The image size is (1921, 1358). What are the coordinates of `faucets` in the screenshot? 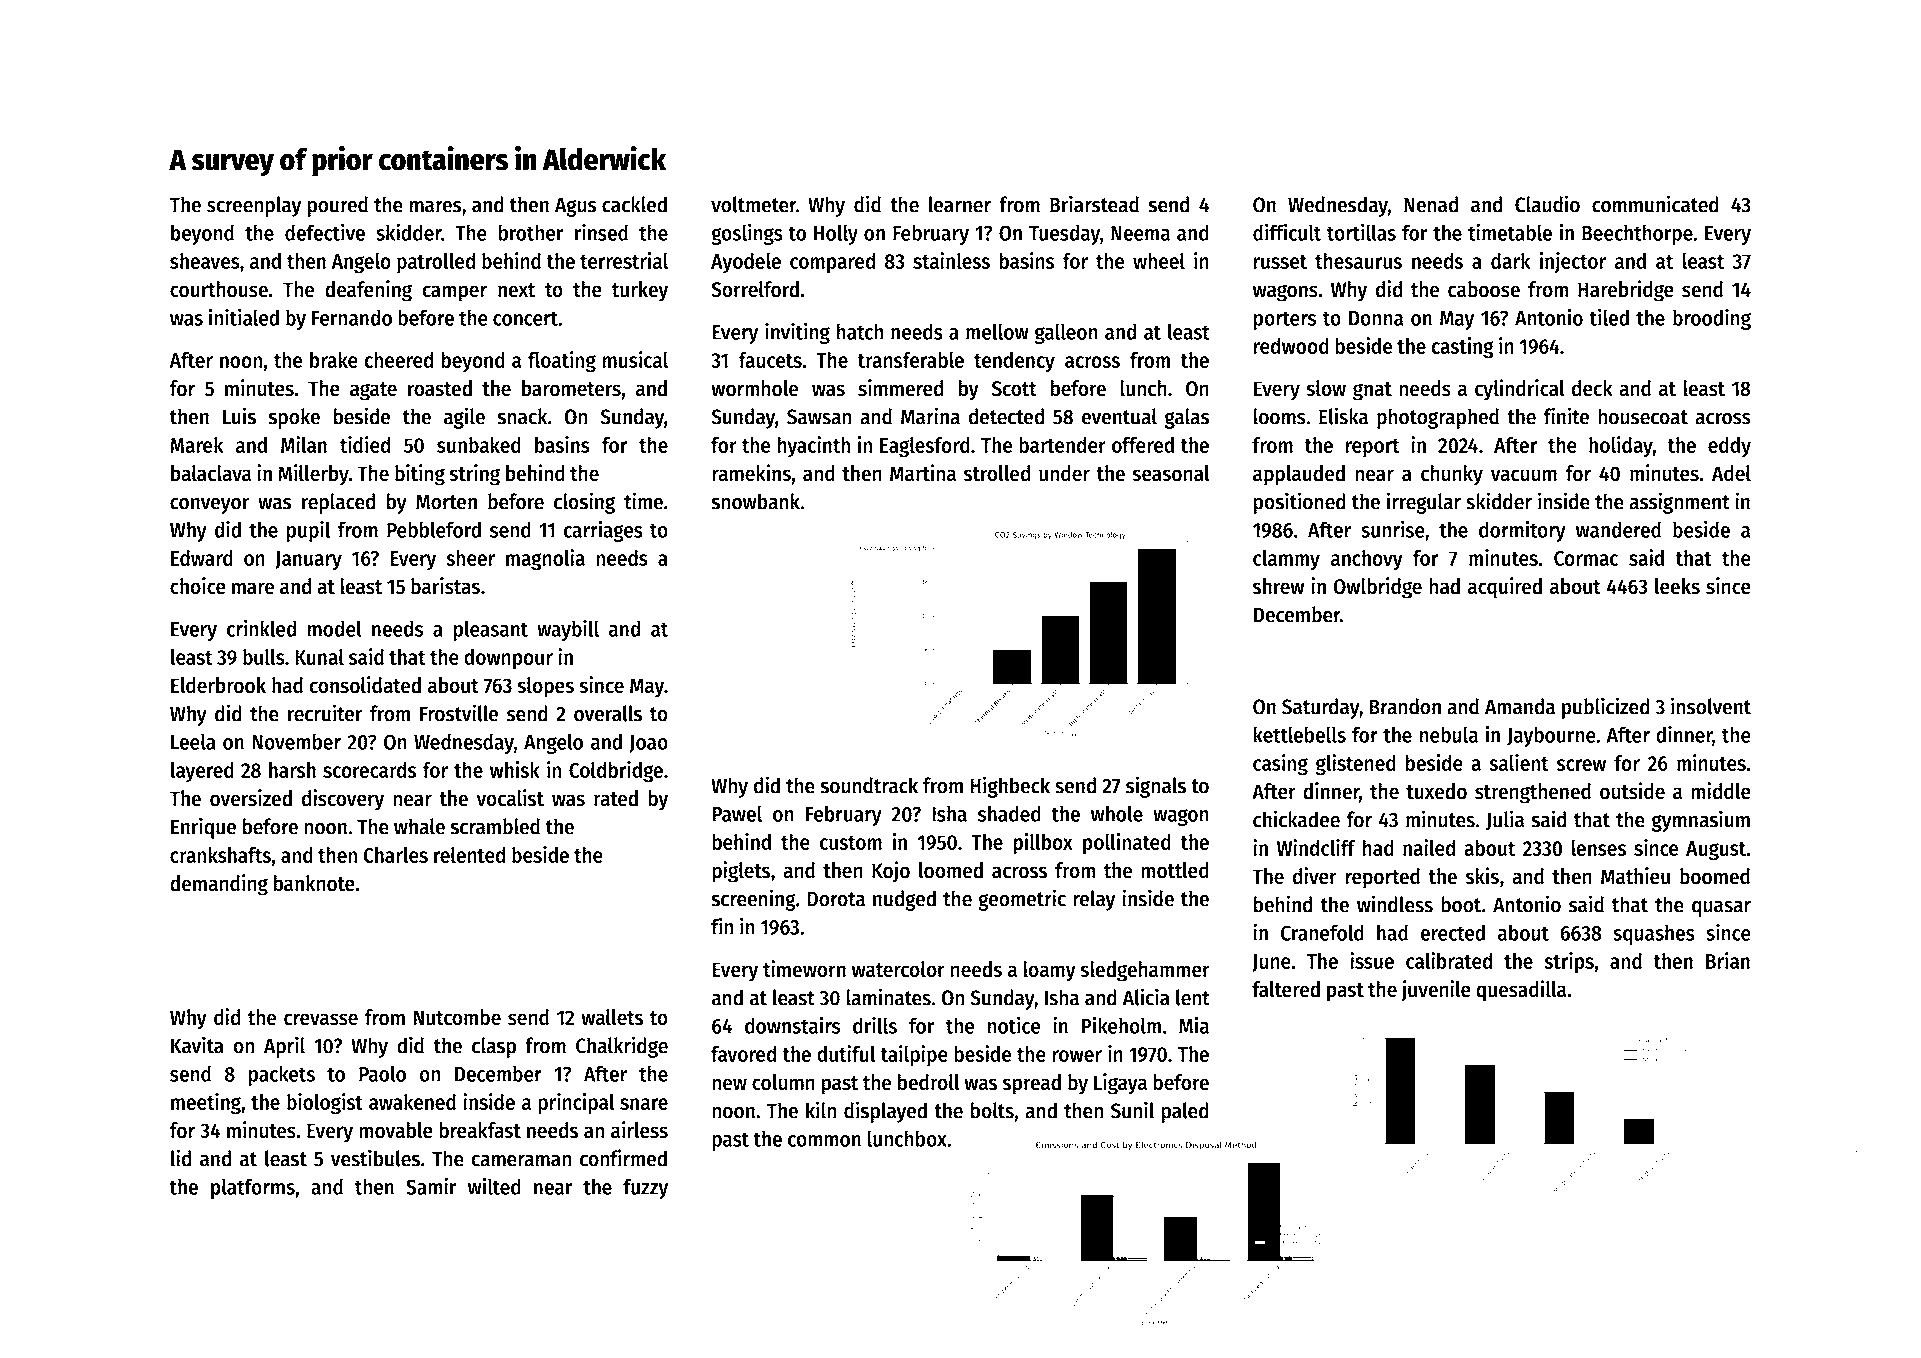 It's located at (770, 360).
